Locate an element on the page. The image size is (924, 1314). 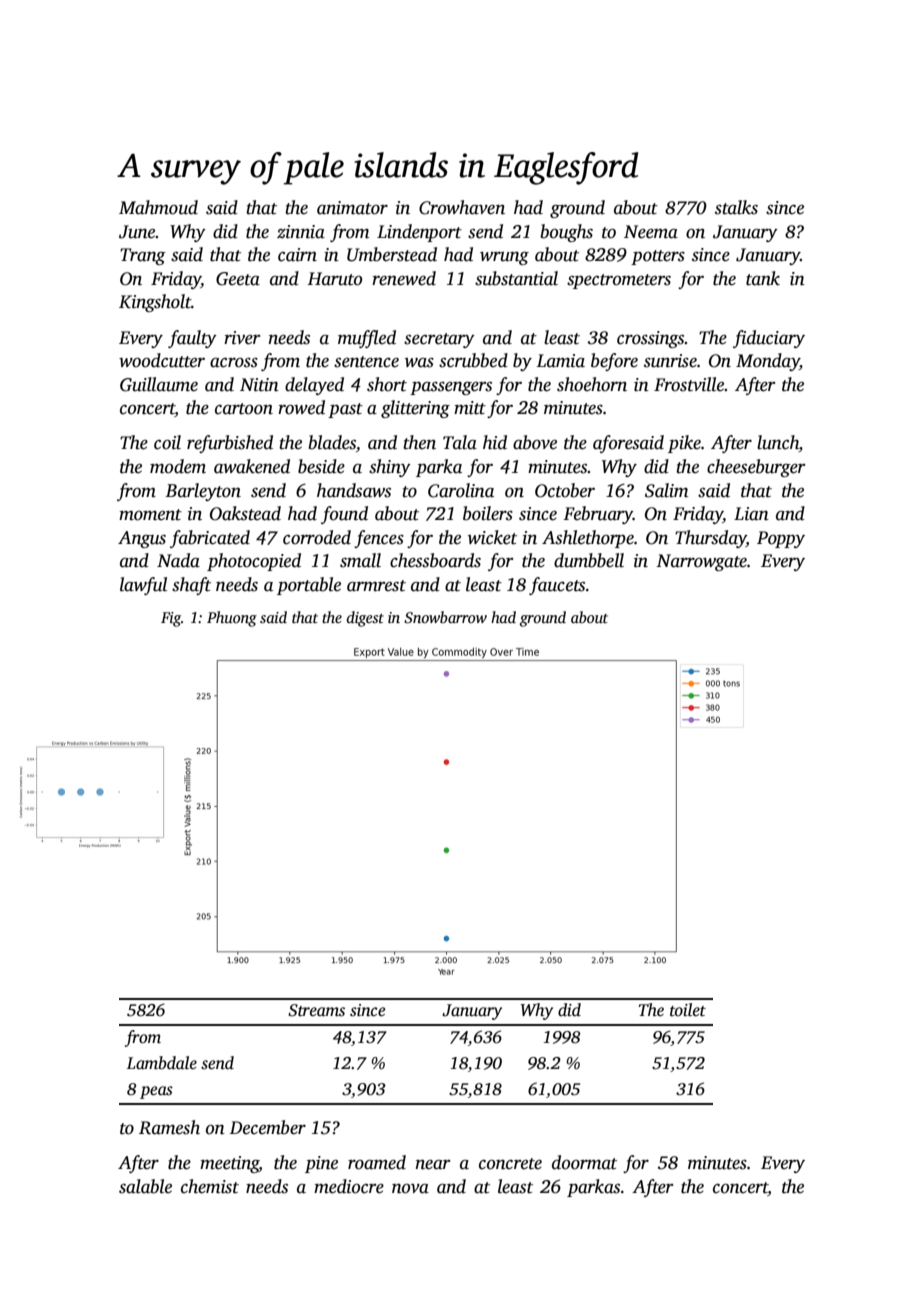
toilet is located at coordinates (688, 1010).
